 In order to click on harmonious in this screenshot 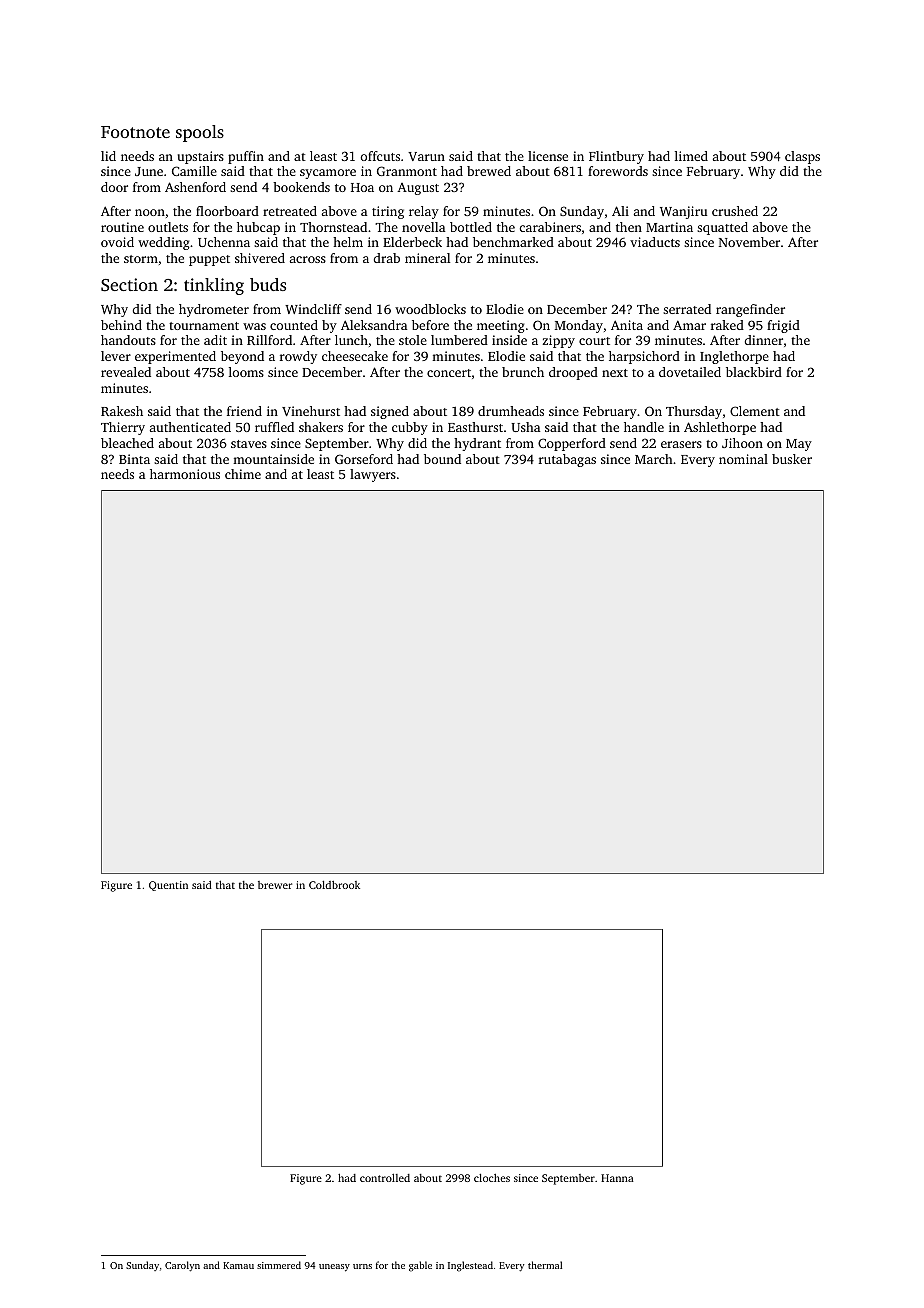, I will do `click(185, 474)`.
